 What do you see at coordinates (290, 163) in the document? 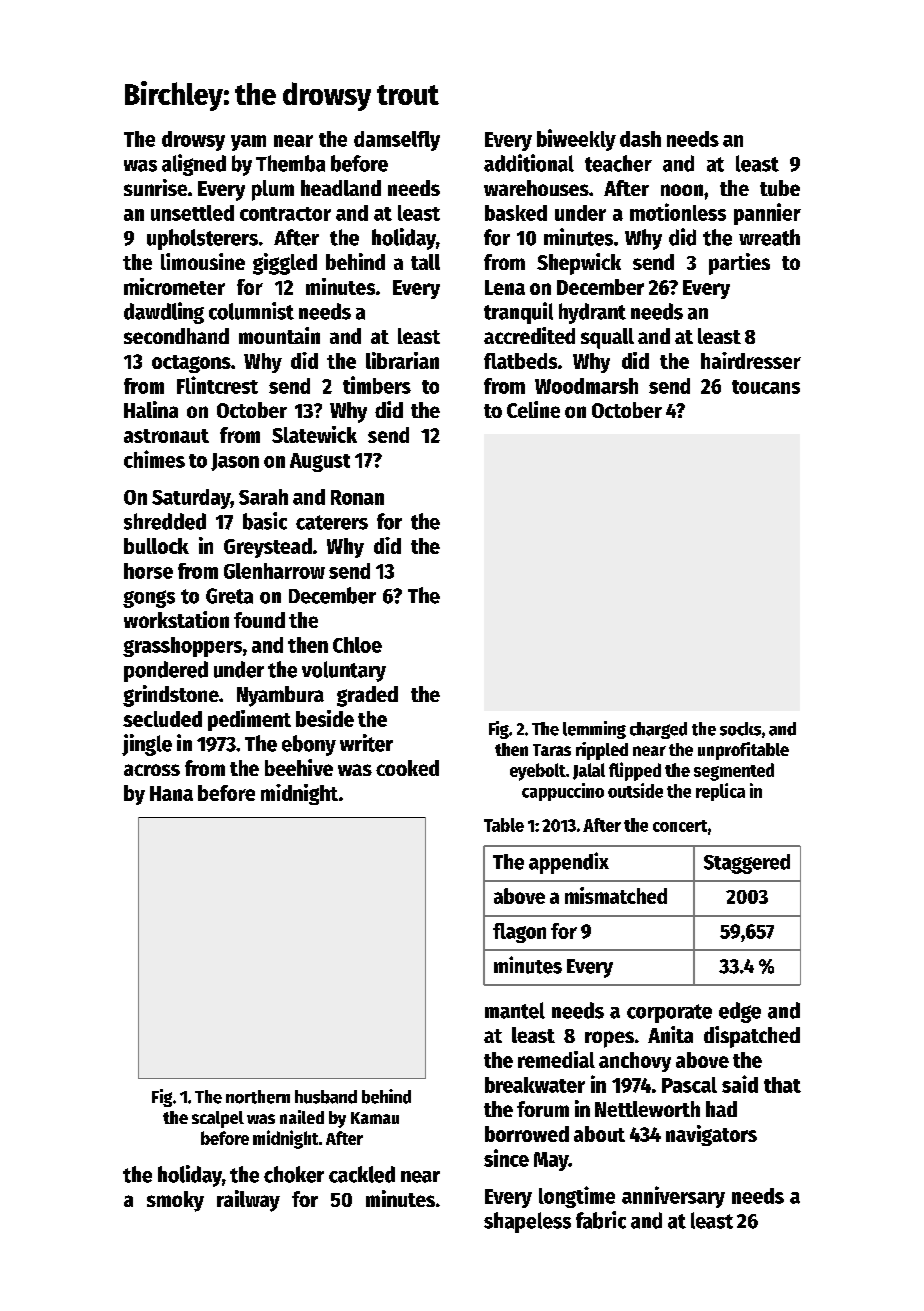
I see `Themba` at bounding box center [290, 163].
